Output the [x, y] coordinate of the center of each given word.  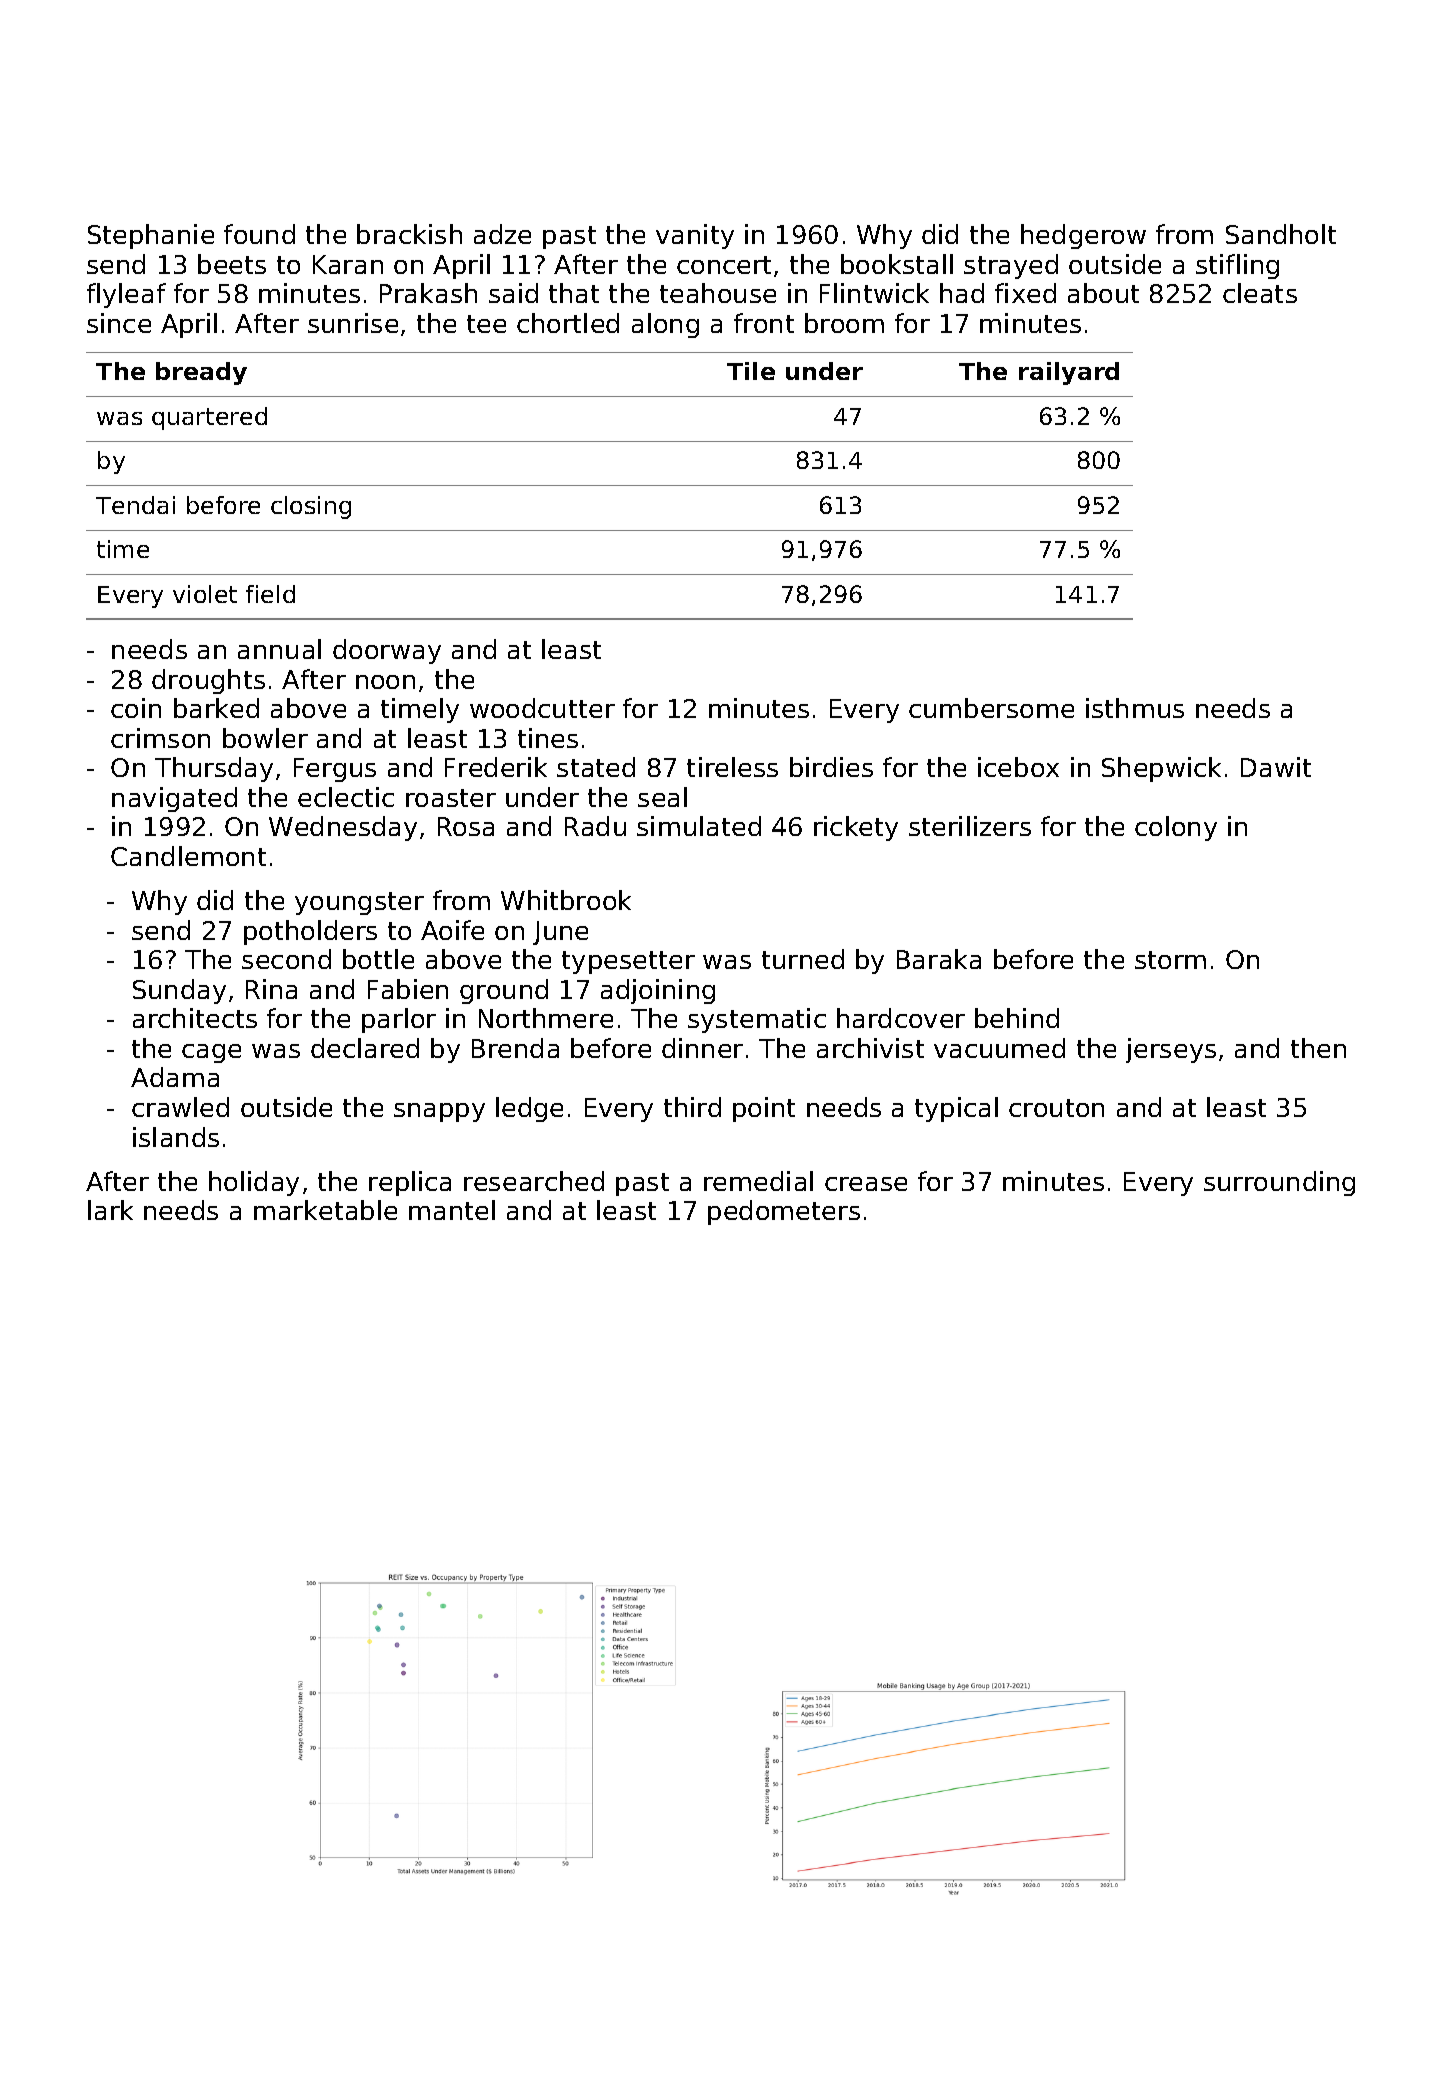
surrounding [1279, 1183]
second [286, 959]
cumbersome [991, 708]
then [1318, 1048]
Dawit [1276, 767]
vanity [695, 236]
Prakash [428, 293]
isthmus [1135, 708]
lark [110, 1210]
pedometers [784, 1212]
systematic [757, 1020]
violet [205, 594]
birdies [831, 767]
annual [279, 649]
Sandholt [1281, 234]
